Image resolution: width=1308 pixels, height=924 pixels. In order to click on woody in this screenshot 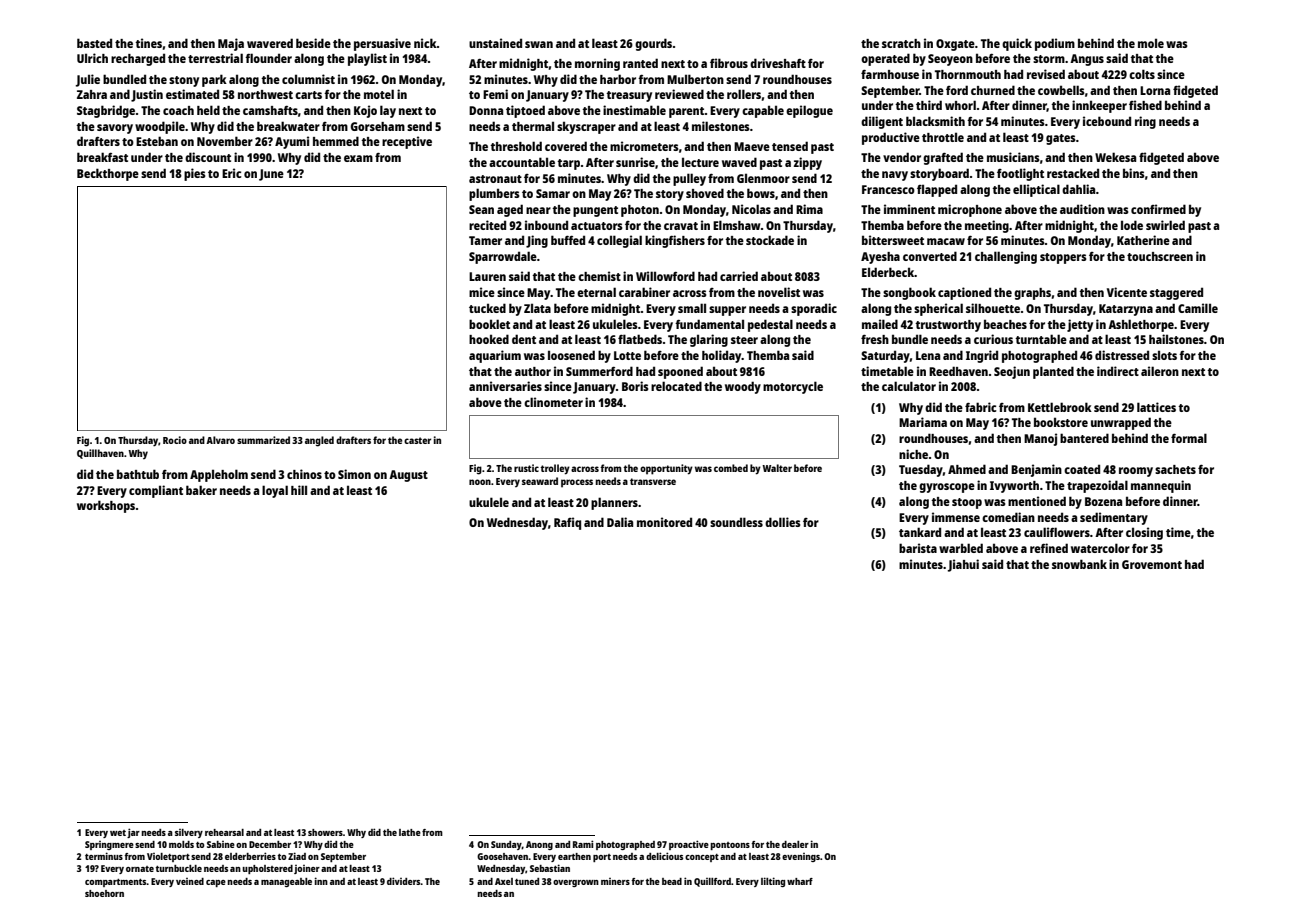, I will do `click(743, 387)`.
